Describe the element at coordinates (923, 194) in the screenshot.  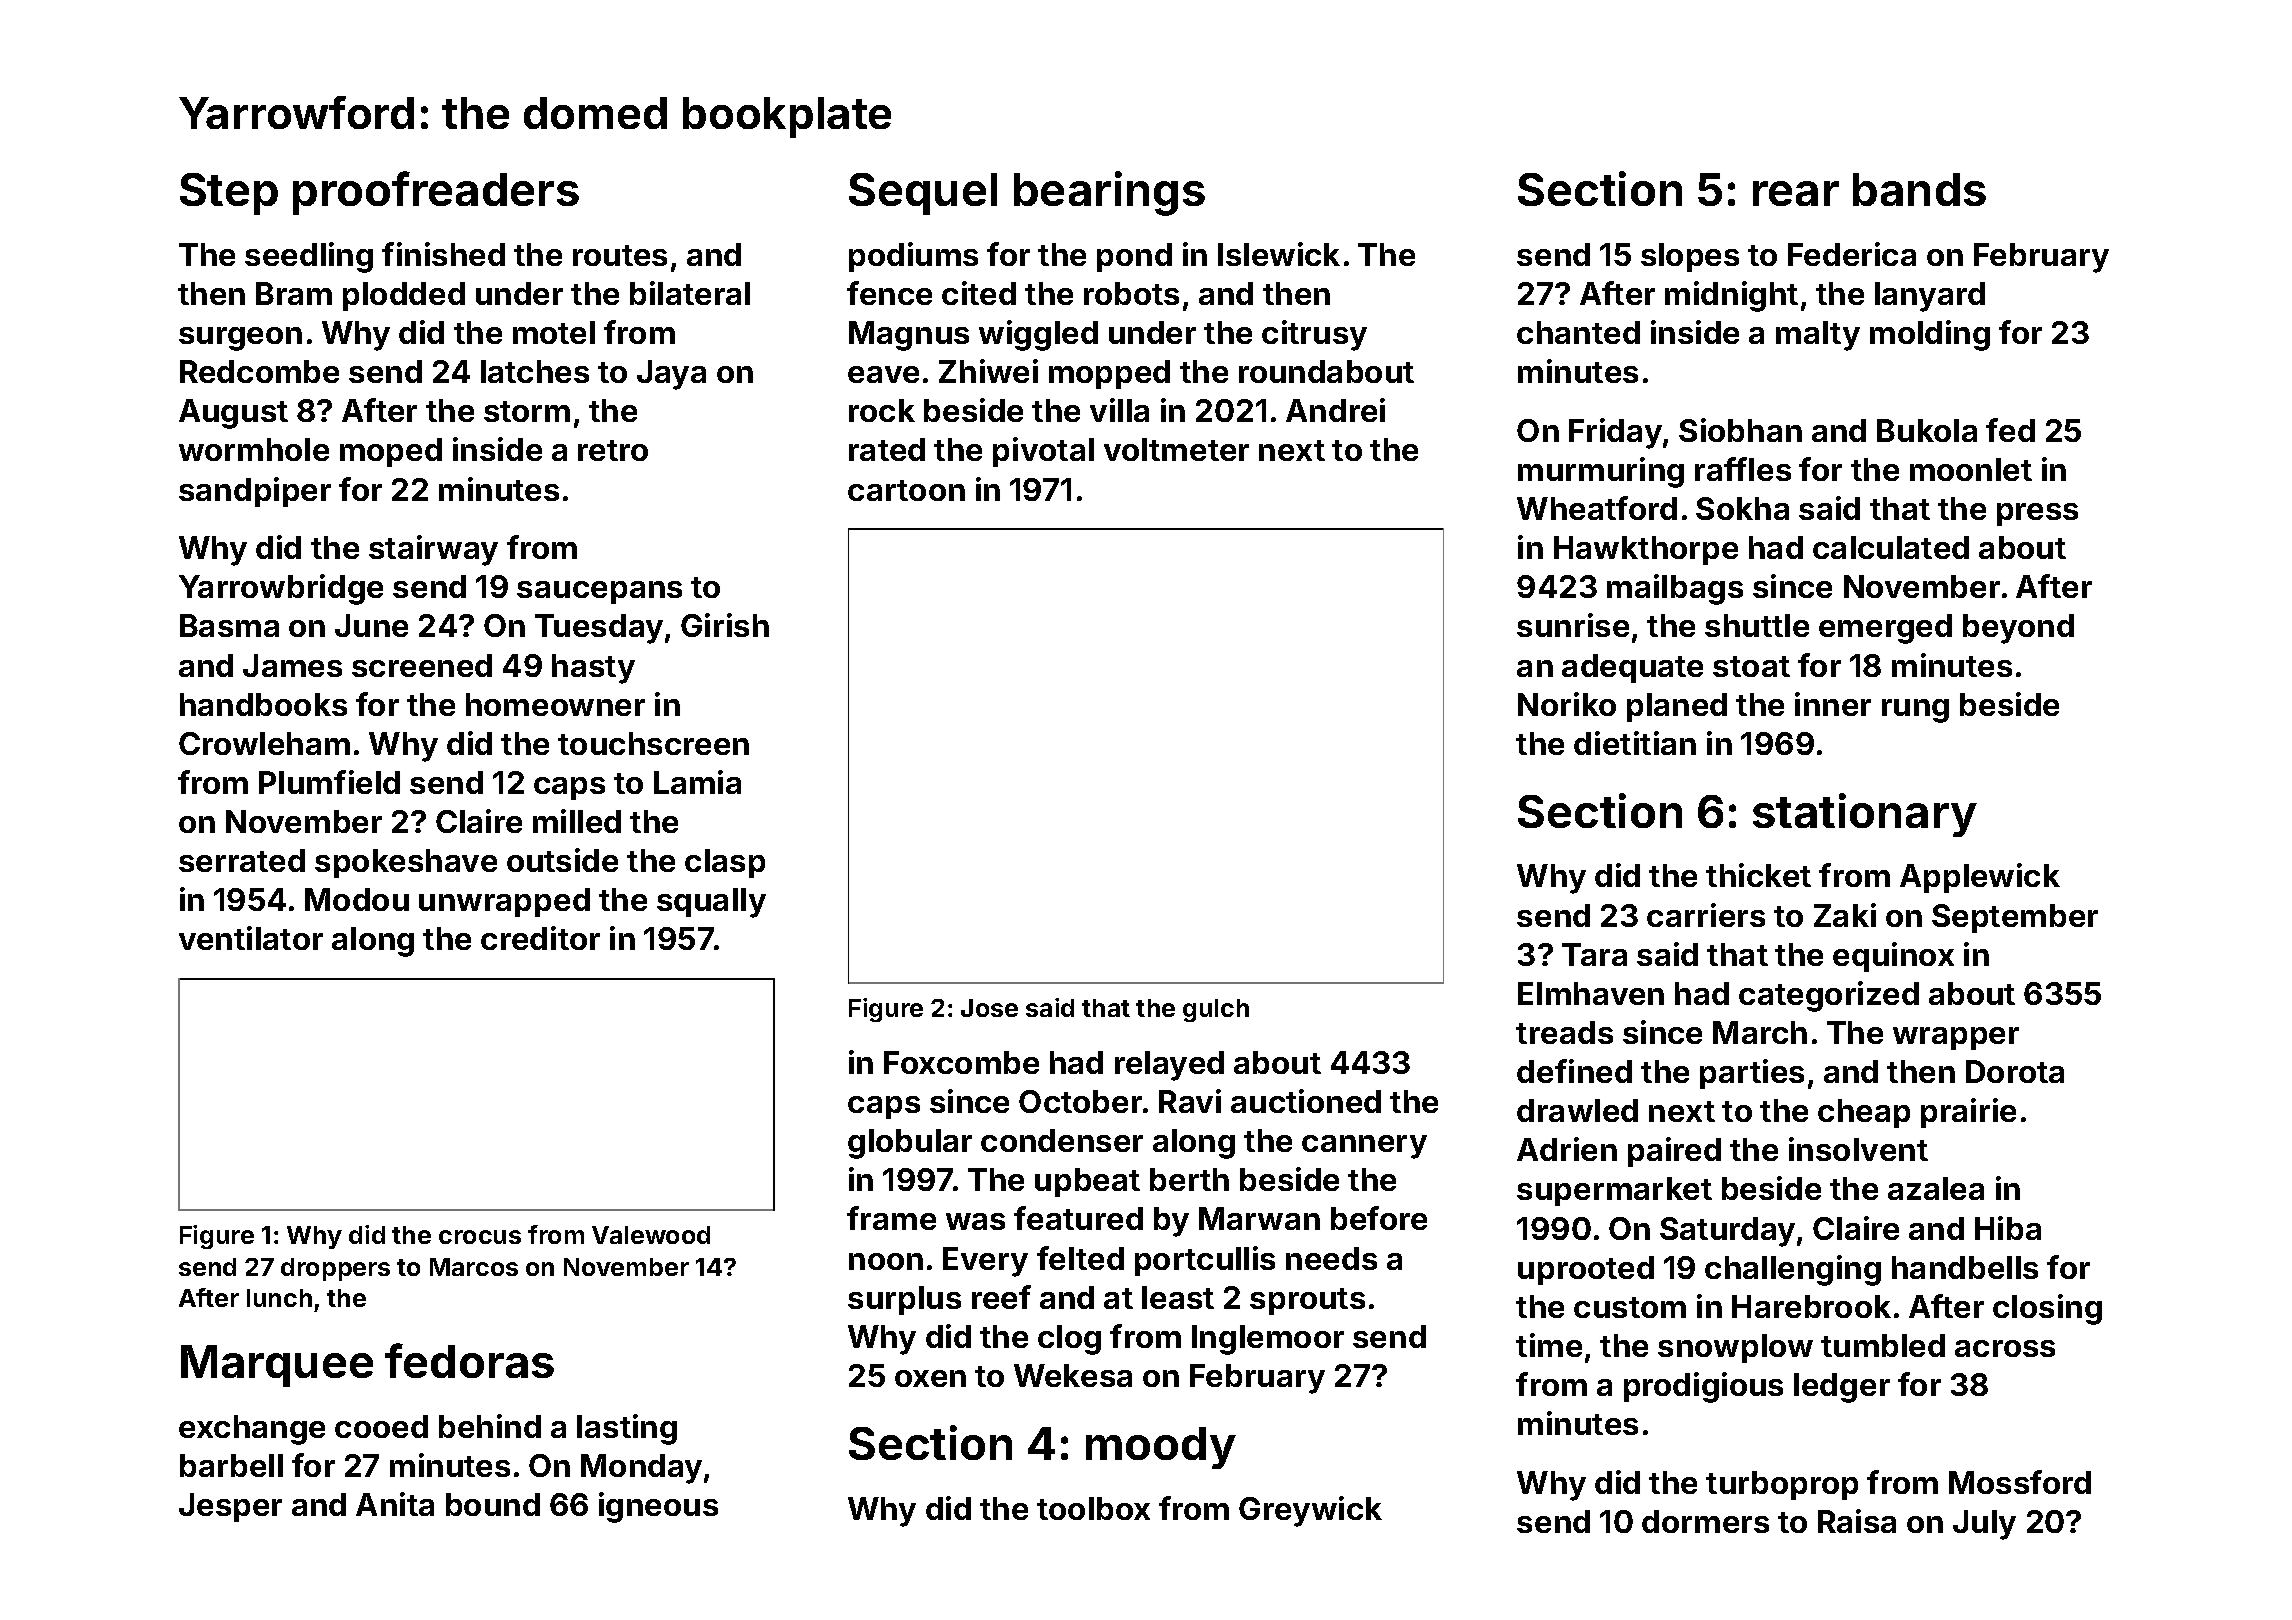
I see `Sequel` at that location.
